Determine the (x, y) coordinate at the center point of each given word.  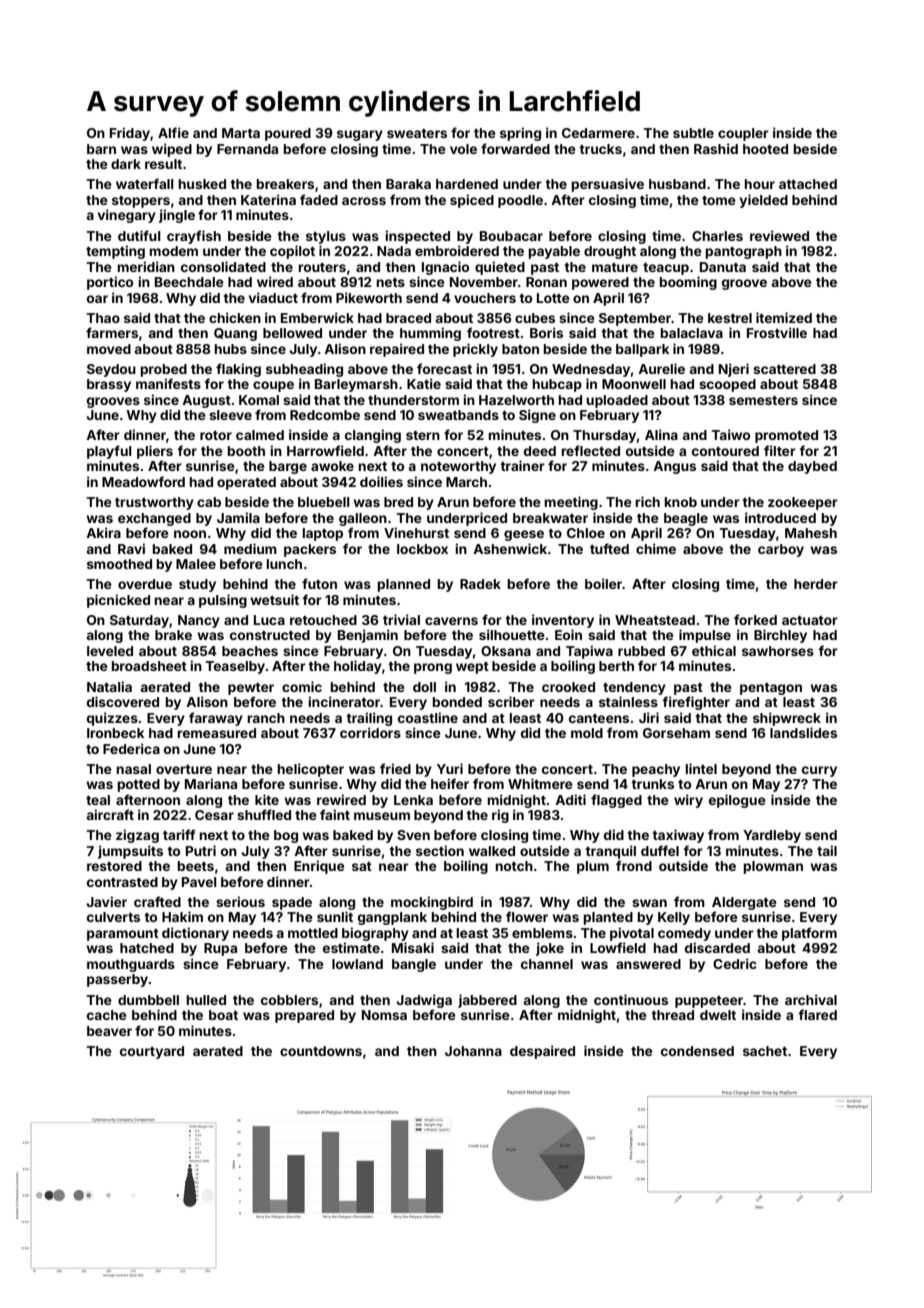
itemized (784, 317)
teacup (666, 269)
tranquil (610, 852)
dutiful (139, 235)
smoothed (119, 564)
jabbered (487, 1001)
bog (286, 836)
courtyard (152, 1052)
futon (319, 583)
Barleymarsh (356, 385)
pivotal (632, 934)
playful (109, 452)
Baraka (408, 184)
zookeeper (803, 503)
